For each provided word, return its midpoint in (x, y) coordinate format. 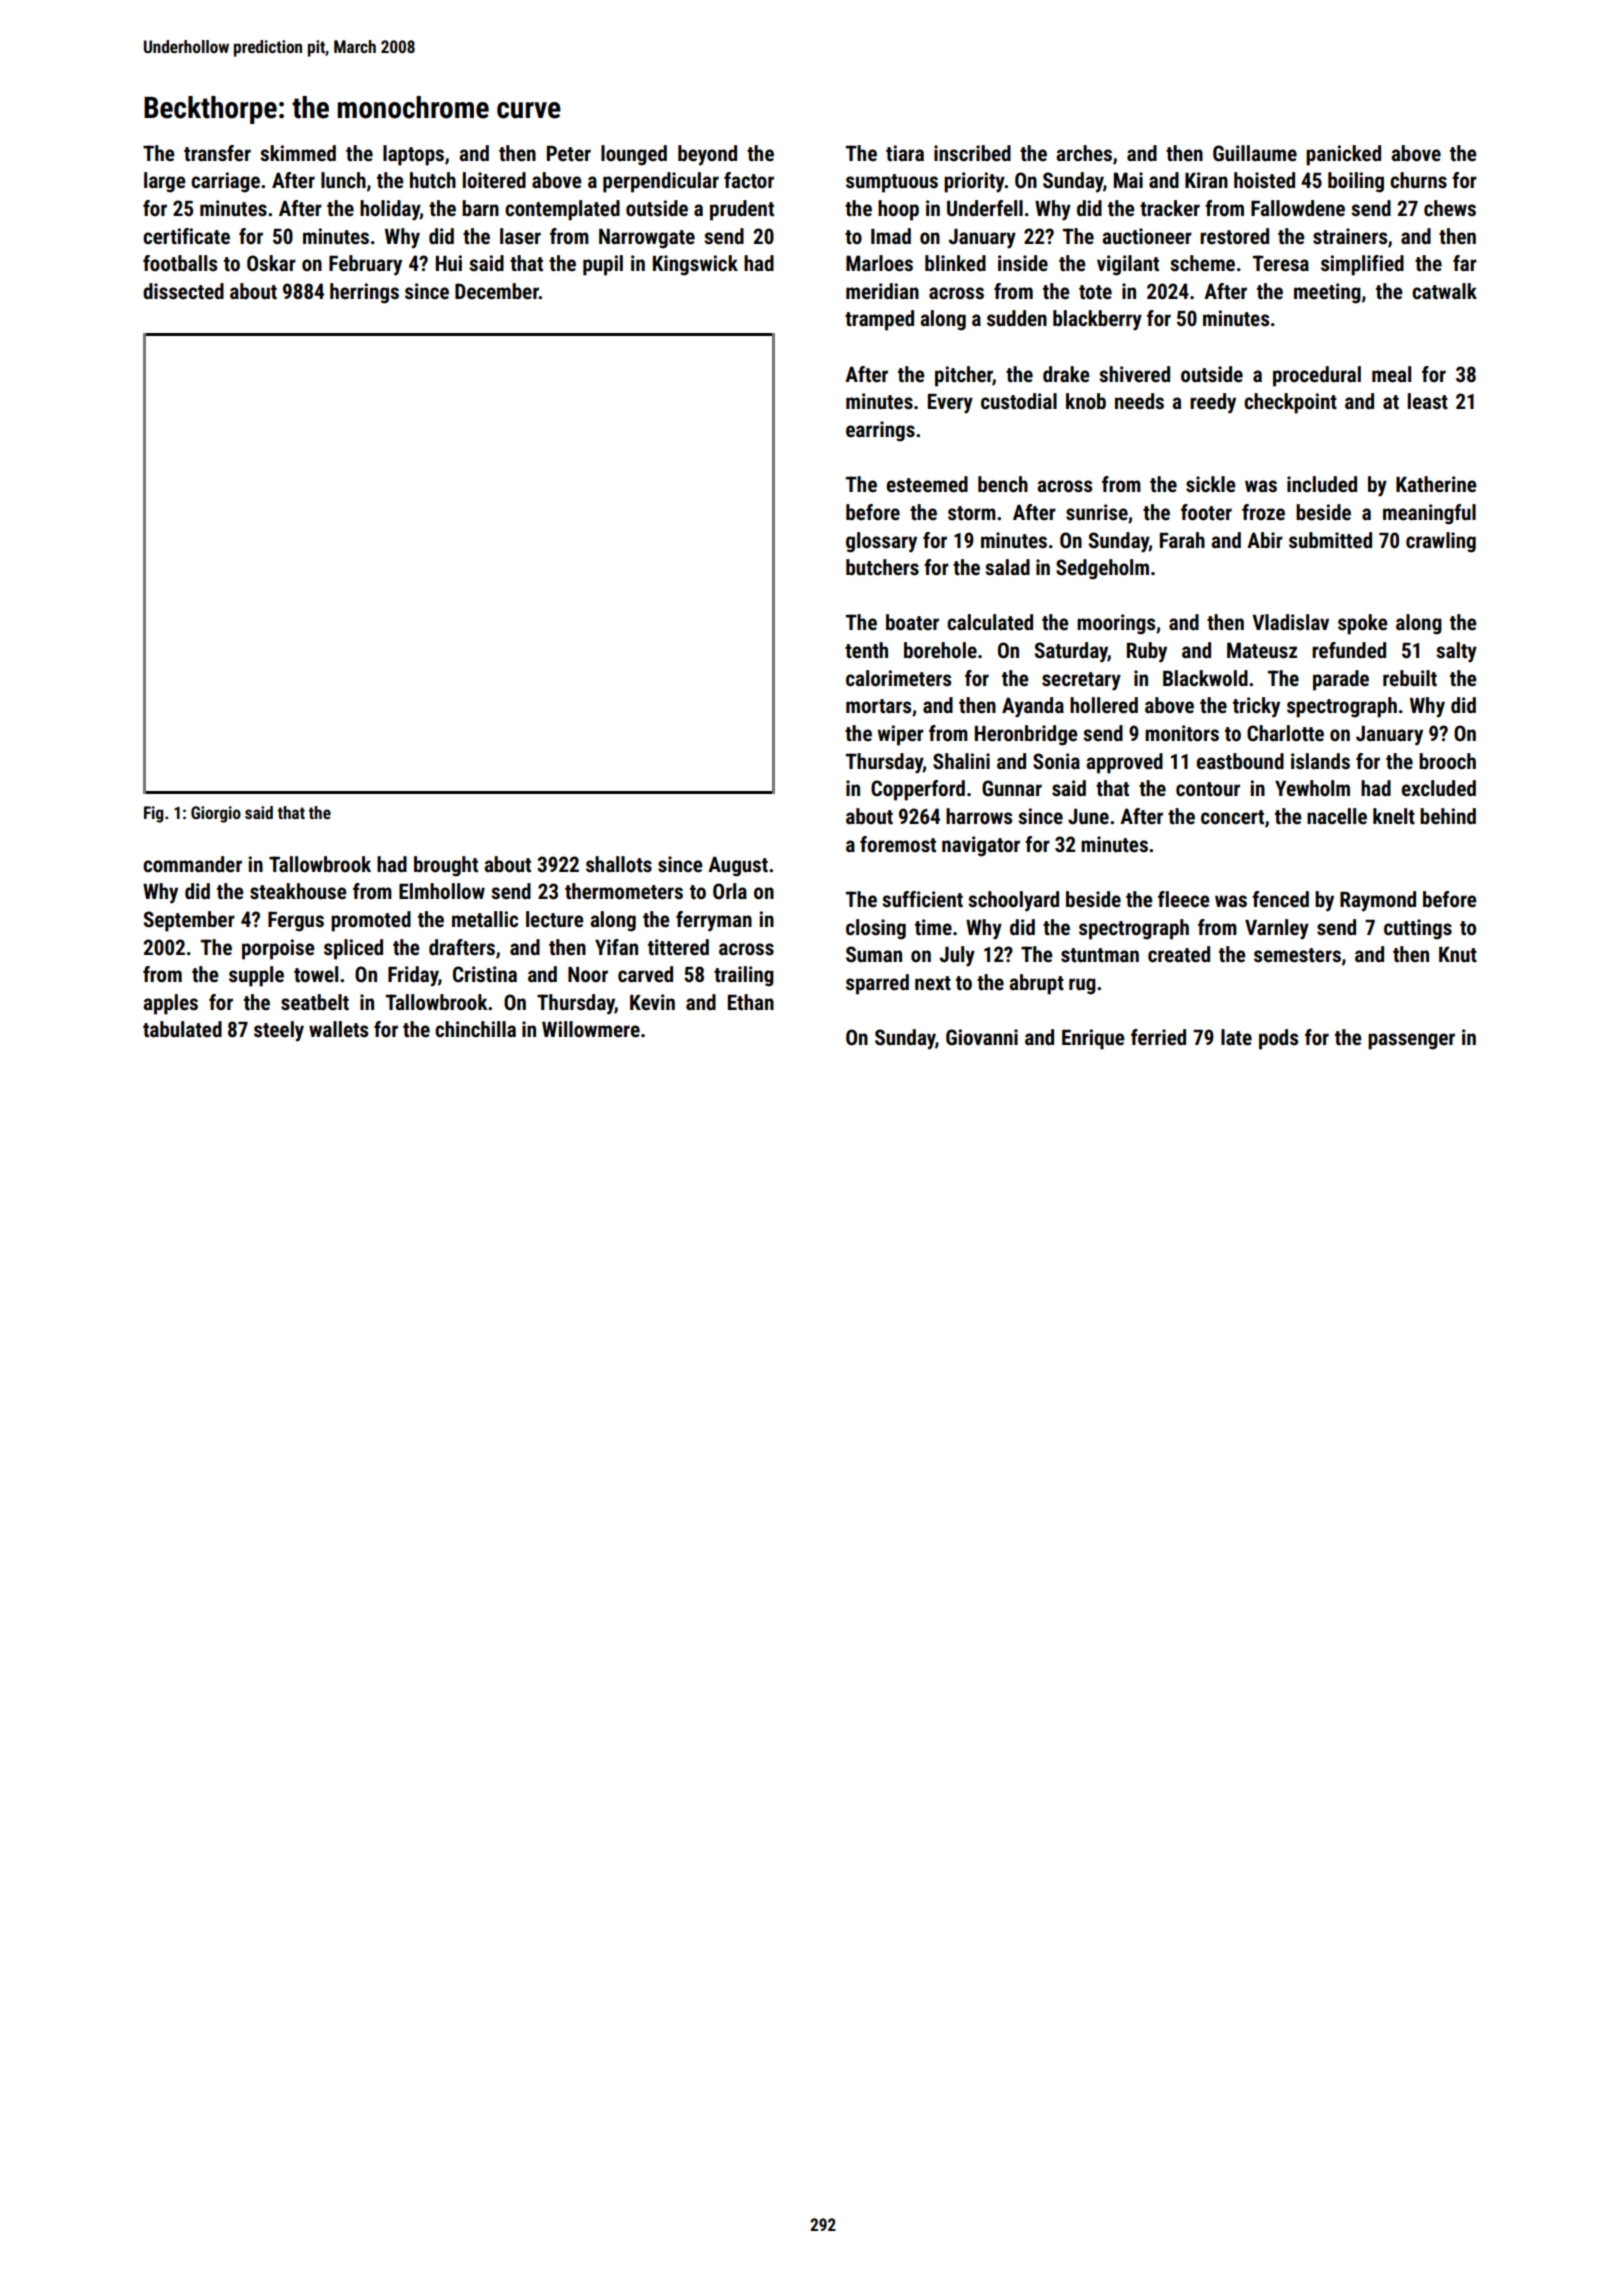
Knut (1458, 954)
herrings (364, 293)
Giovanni (982, 1037)
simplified (1362, 265)
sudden (1017, 318)
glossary (881, 542)
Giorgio (216, 814)
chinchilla (475, 1029)
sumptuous (892, 183)
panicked (1343, 155)
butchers (882, 567)
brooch (1447, 761)
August (738, 866)
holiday (390, 210)
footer (1206, 512)
